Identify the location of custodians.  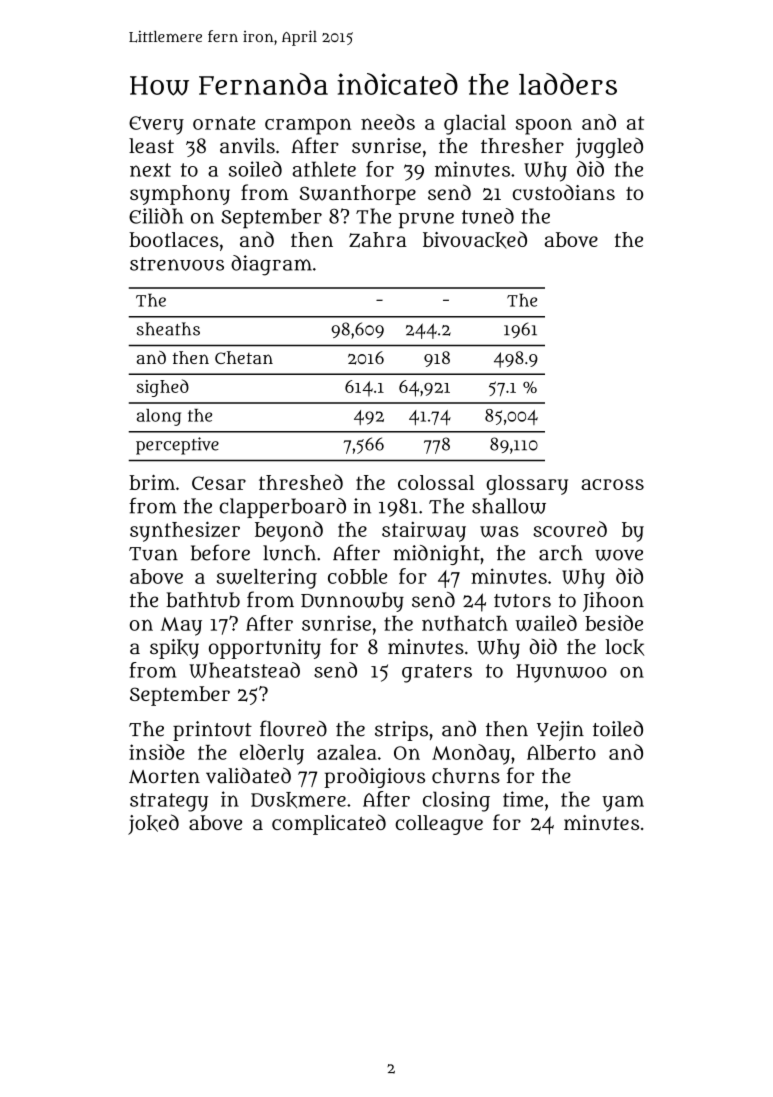
(564, 192).
